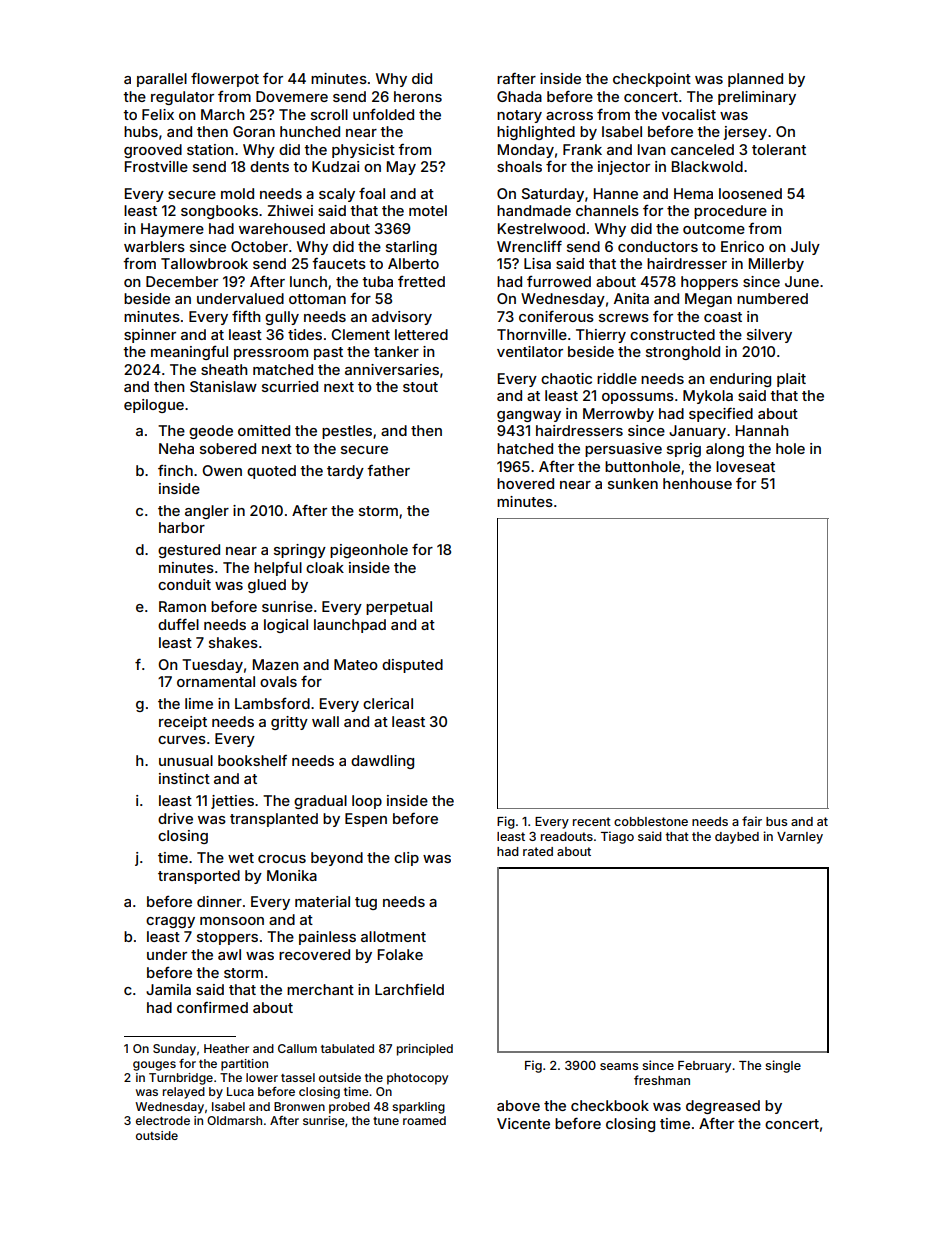 The width and height of the document is (952, 1233). Describe the element at coordinates (320, 989) in the document. I see `merchant` at that location.
